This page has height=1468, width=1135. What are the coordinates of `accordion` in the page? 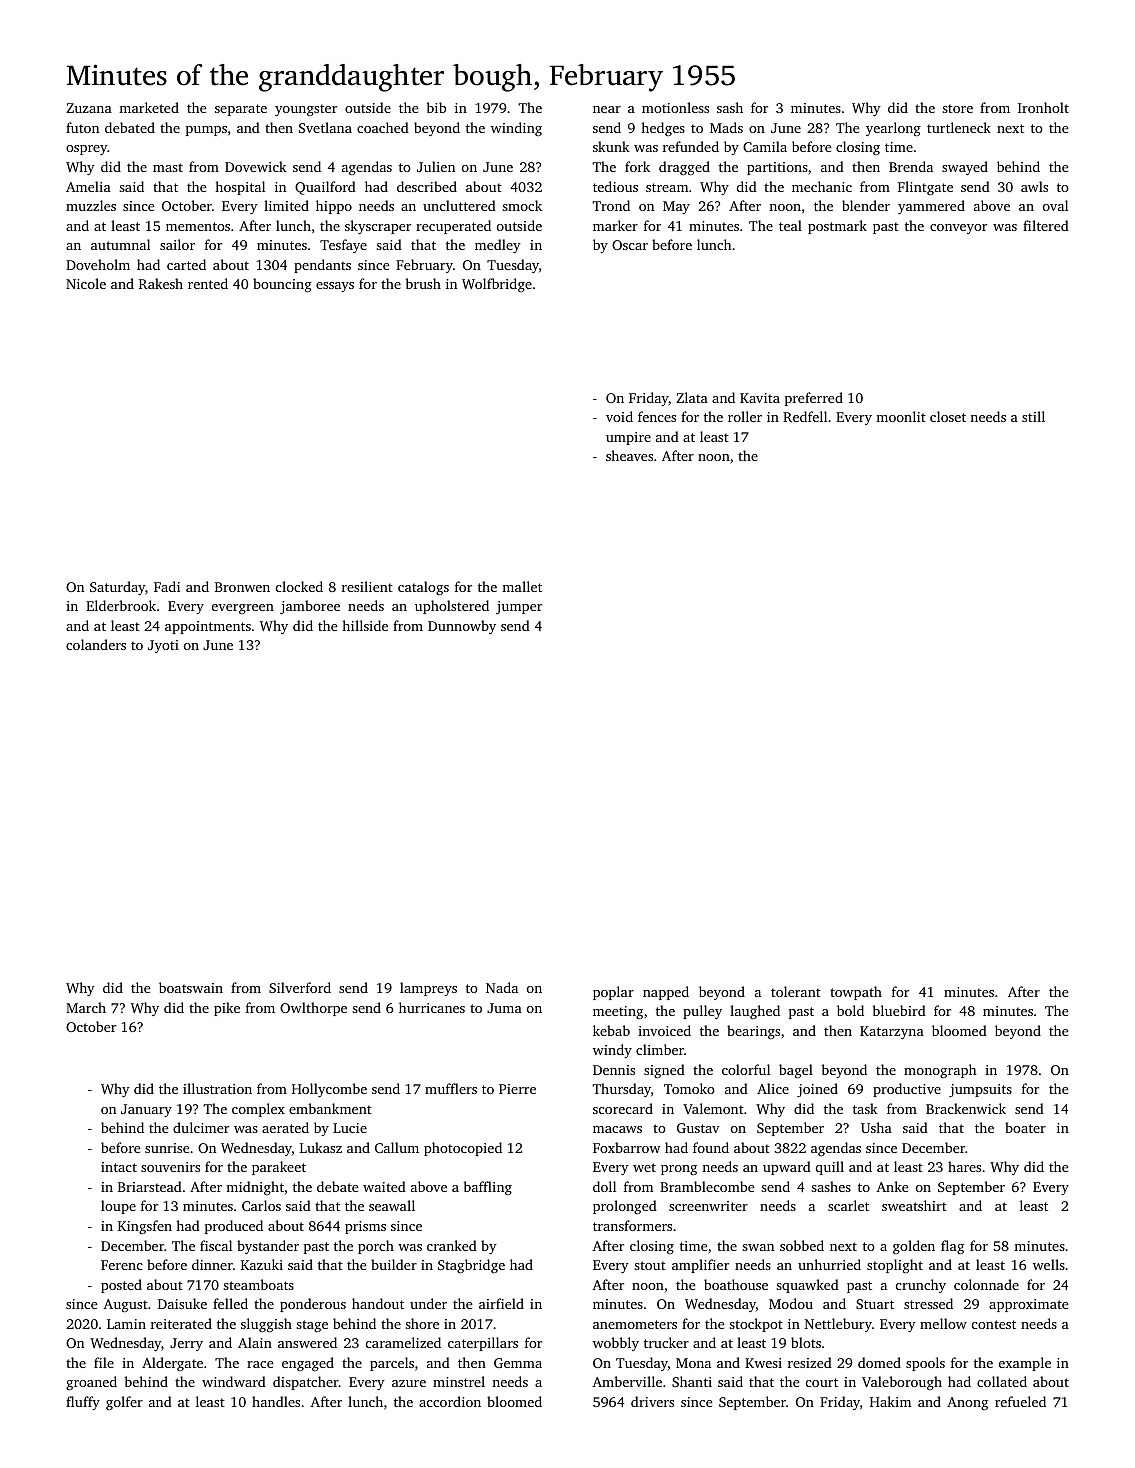 It's located at (450, 1401).
